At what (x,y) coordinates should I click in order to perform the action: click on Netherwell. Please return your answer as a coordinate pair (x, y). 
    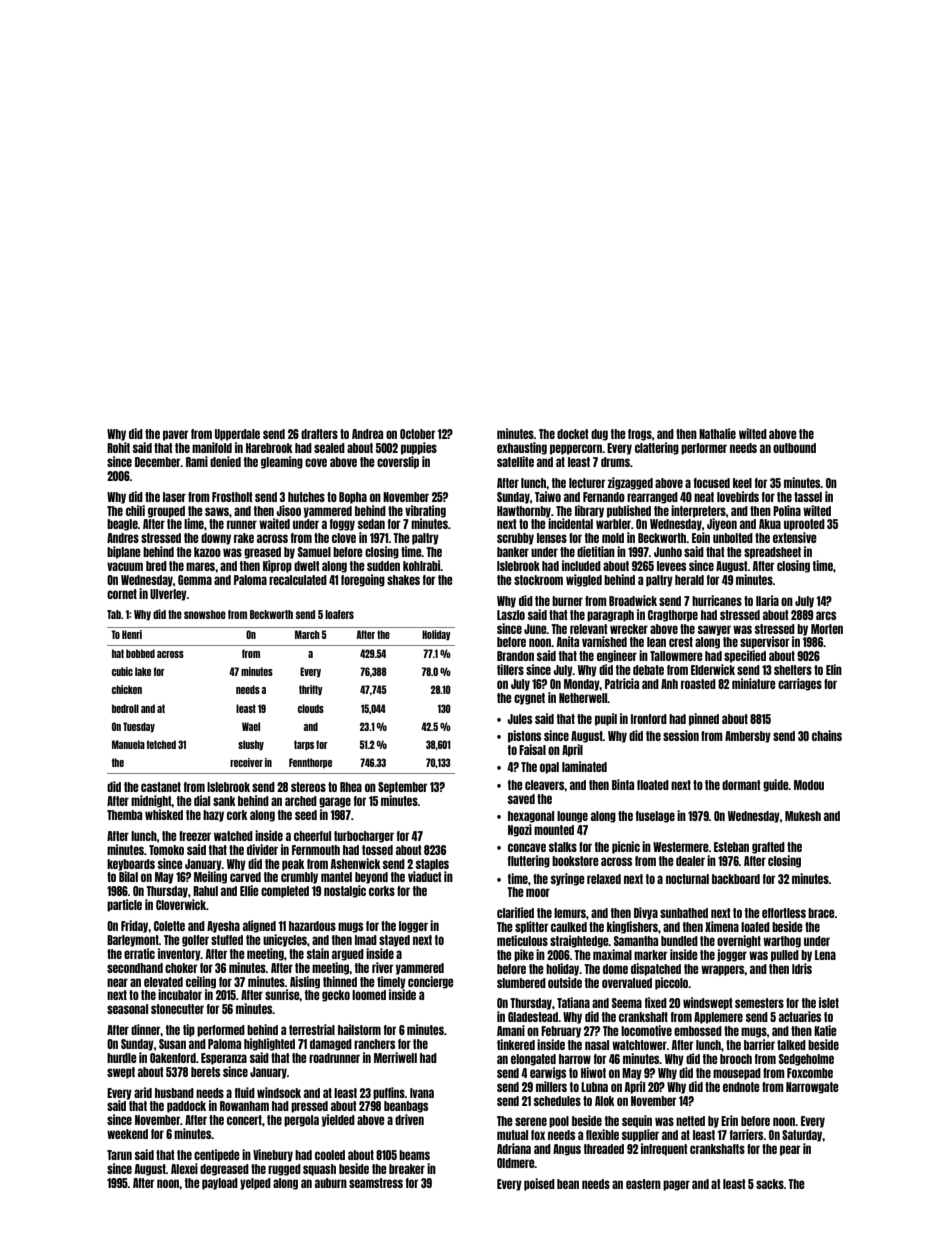
    Looking at the image, I should click on (583, 698).
